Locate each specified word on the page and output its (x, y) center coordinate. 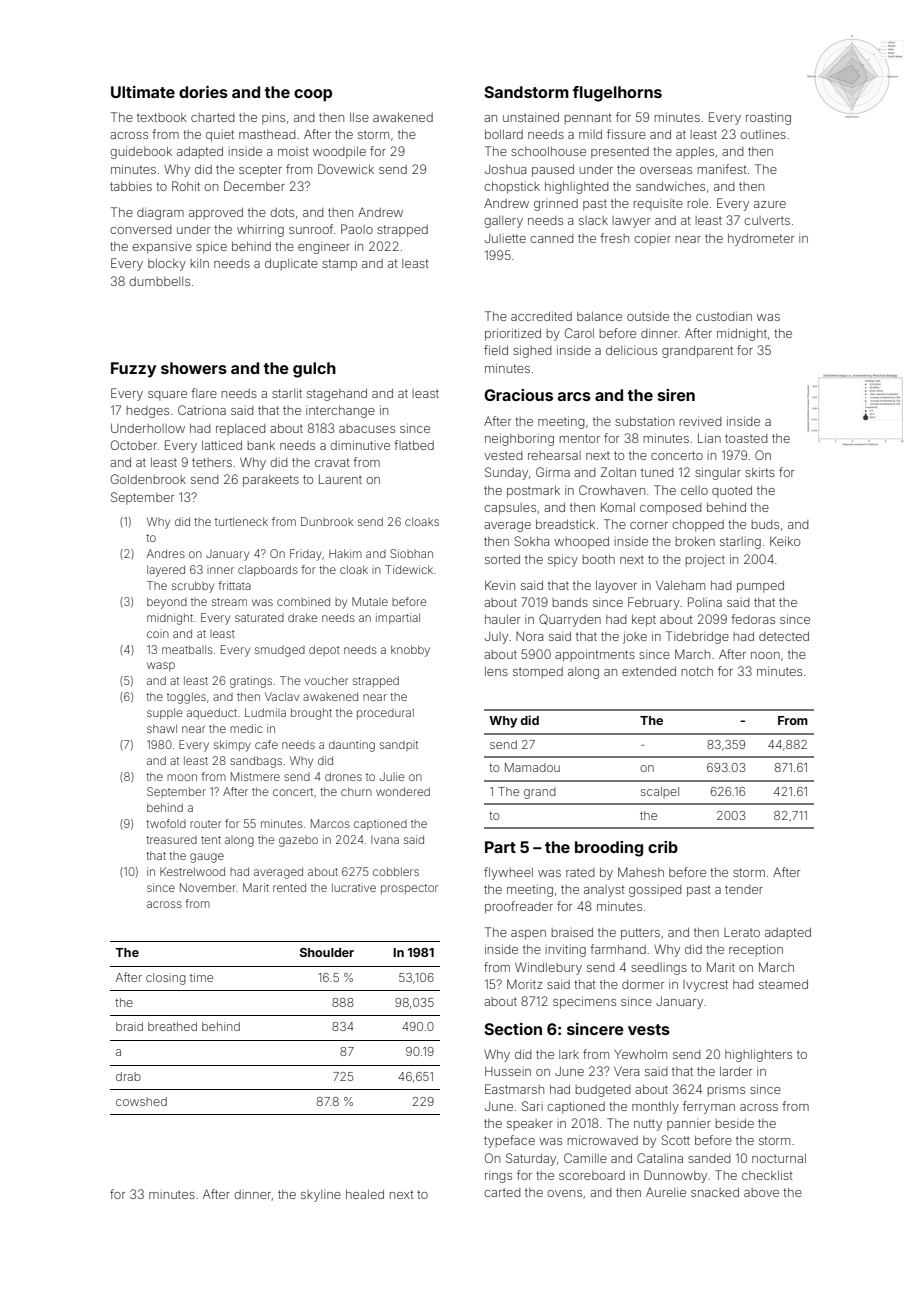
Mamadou (532, 767)
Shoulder (327, 952)
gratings (251, 682)
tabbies (131, 186)
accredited (541, 316)
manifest (722, 169)
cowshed (141, 1101)
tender (744, 889)
